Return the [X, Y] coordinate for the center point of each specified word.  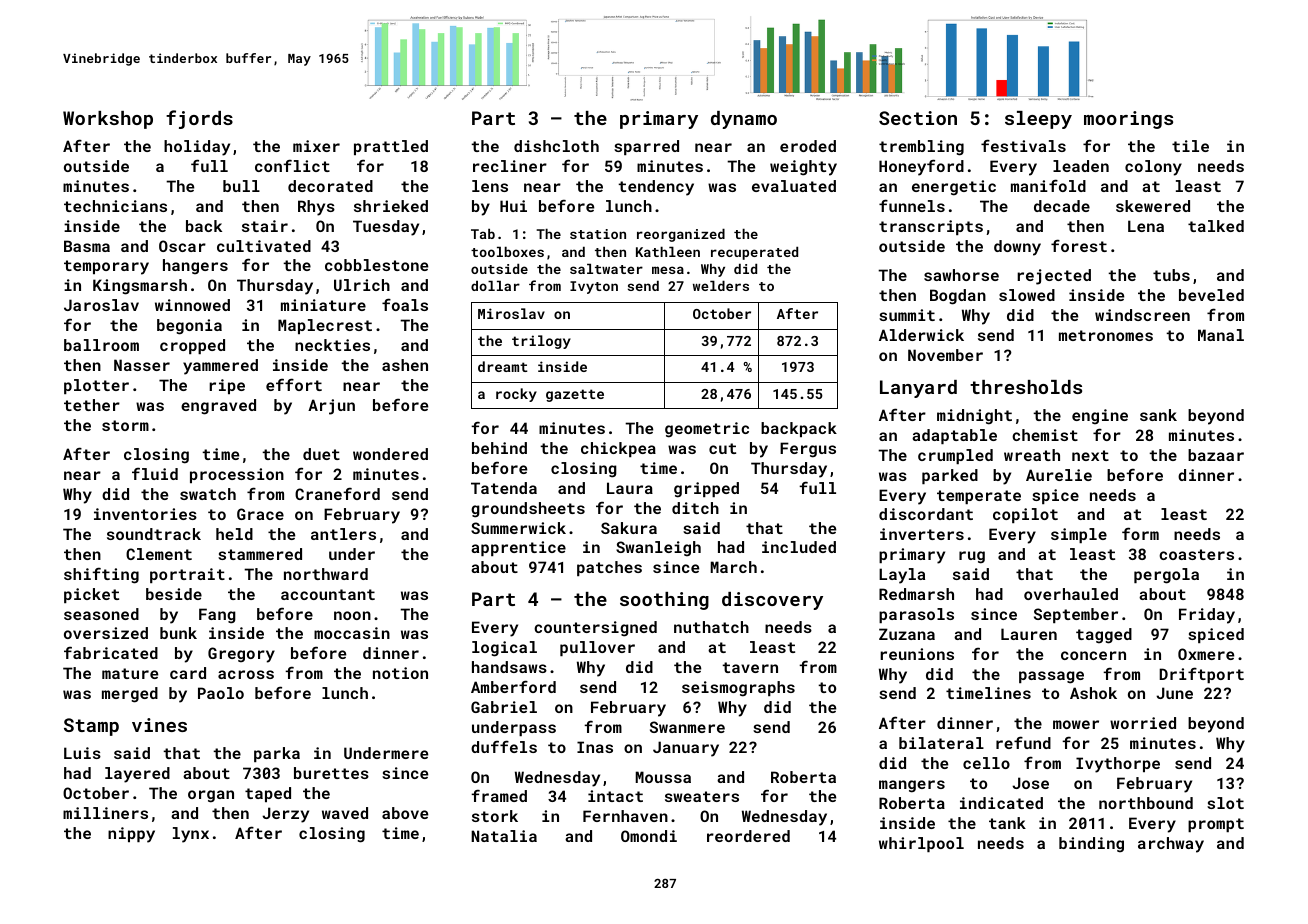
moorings [1128, 120]
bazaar [1216, 455]
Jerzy [285, 815]
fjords [199, 119]
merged [130, 695]
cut [722, 448]
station [598, 234]
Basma [87, 246]
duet [321, 454]
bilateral [941, 743]
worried [1143, 723]
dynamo [744, 120]
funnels [912, 205]
